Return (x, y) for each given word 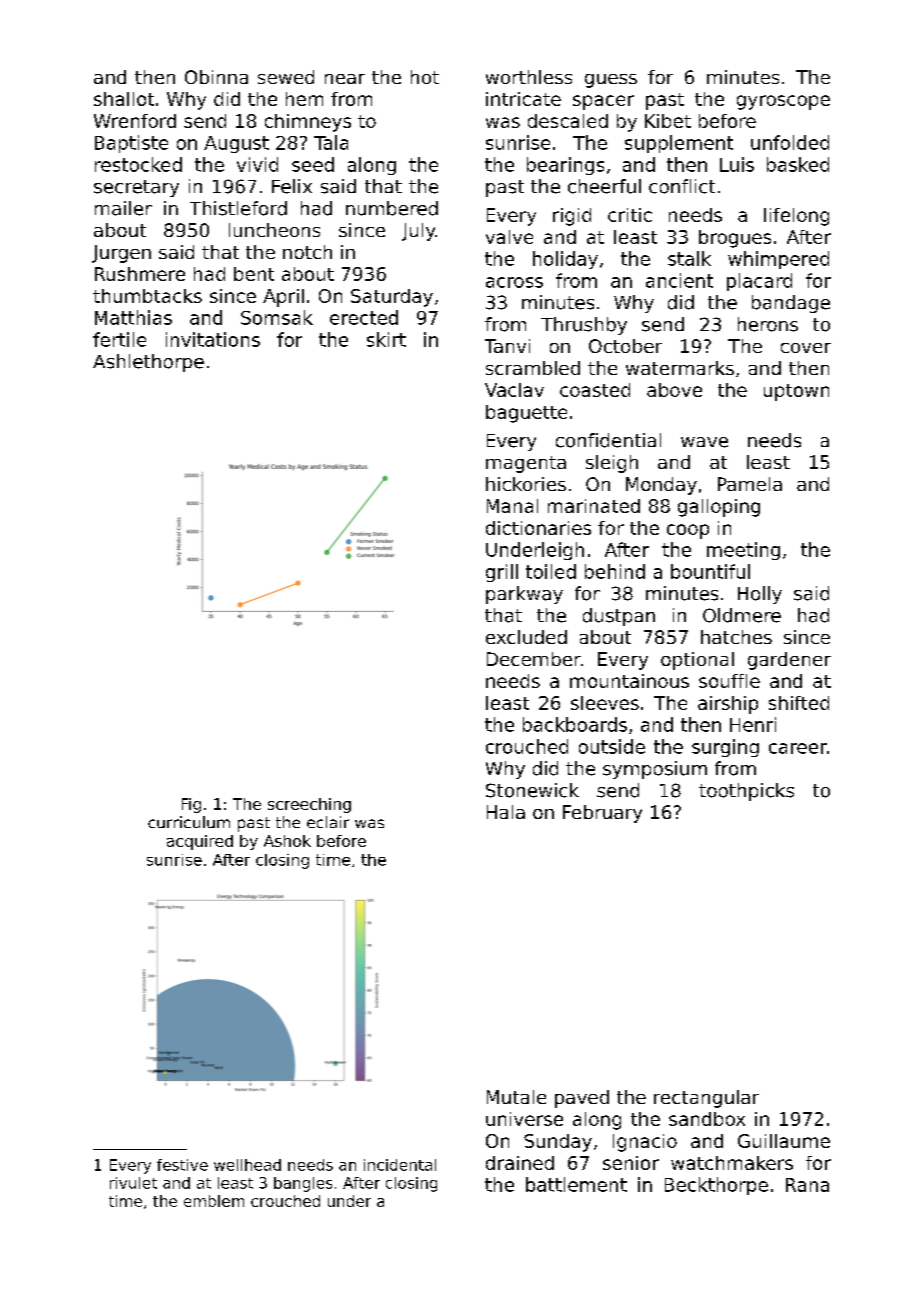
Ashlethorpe (148, 363)
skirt (386, 339)
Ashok (287, 841)
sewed (286, 77)
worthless (529, 77)
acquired (200, 842)
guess (611, 81)
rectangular (706, 1099)
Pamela (750, 484)
